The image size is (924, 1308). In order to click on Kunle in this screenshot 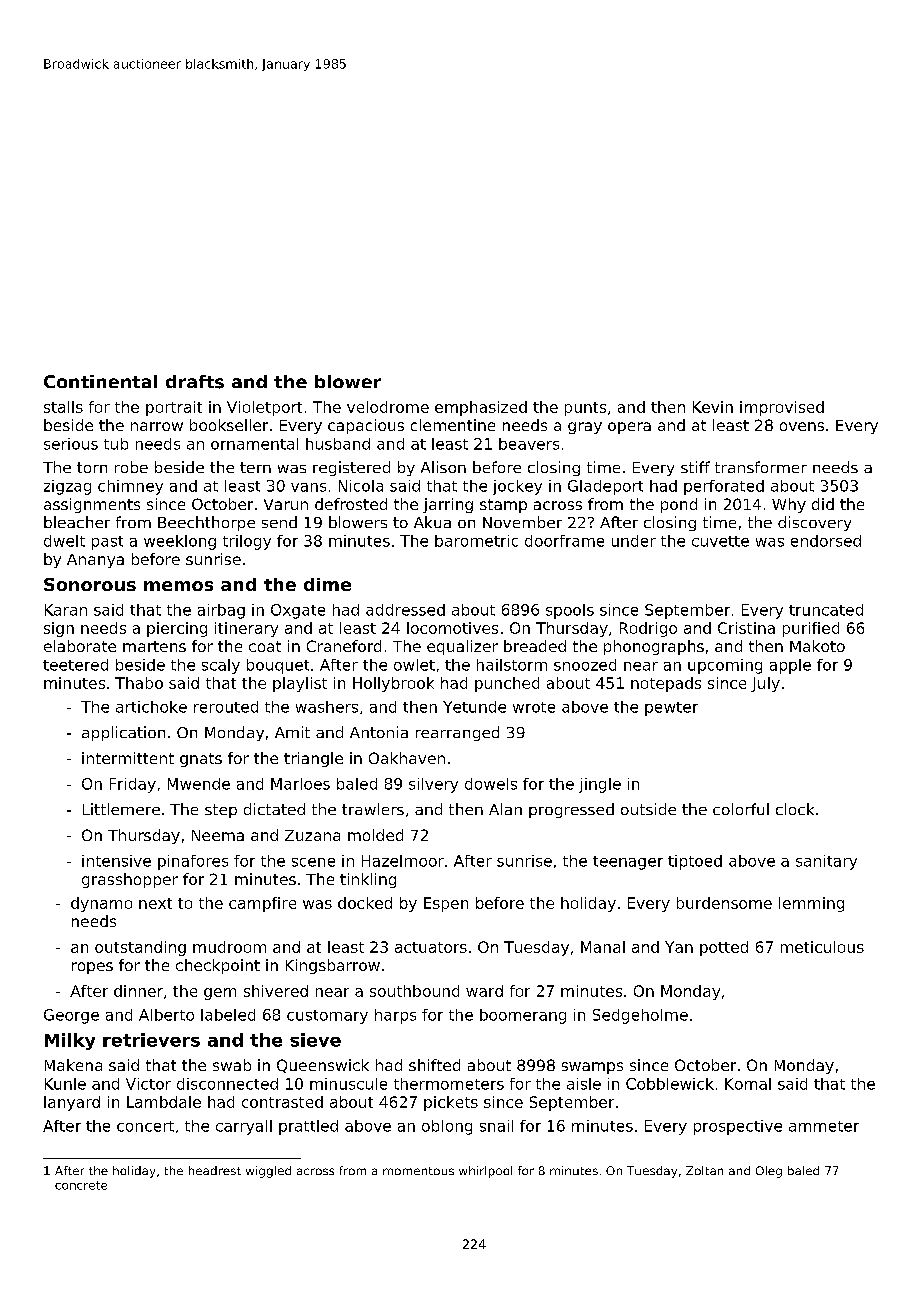, I will do `click(65, 1084)`.
